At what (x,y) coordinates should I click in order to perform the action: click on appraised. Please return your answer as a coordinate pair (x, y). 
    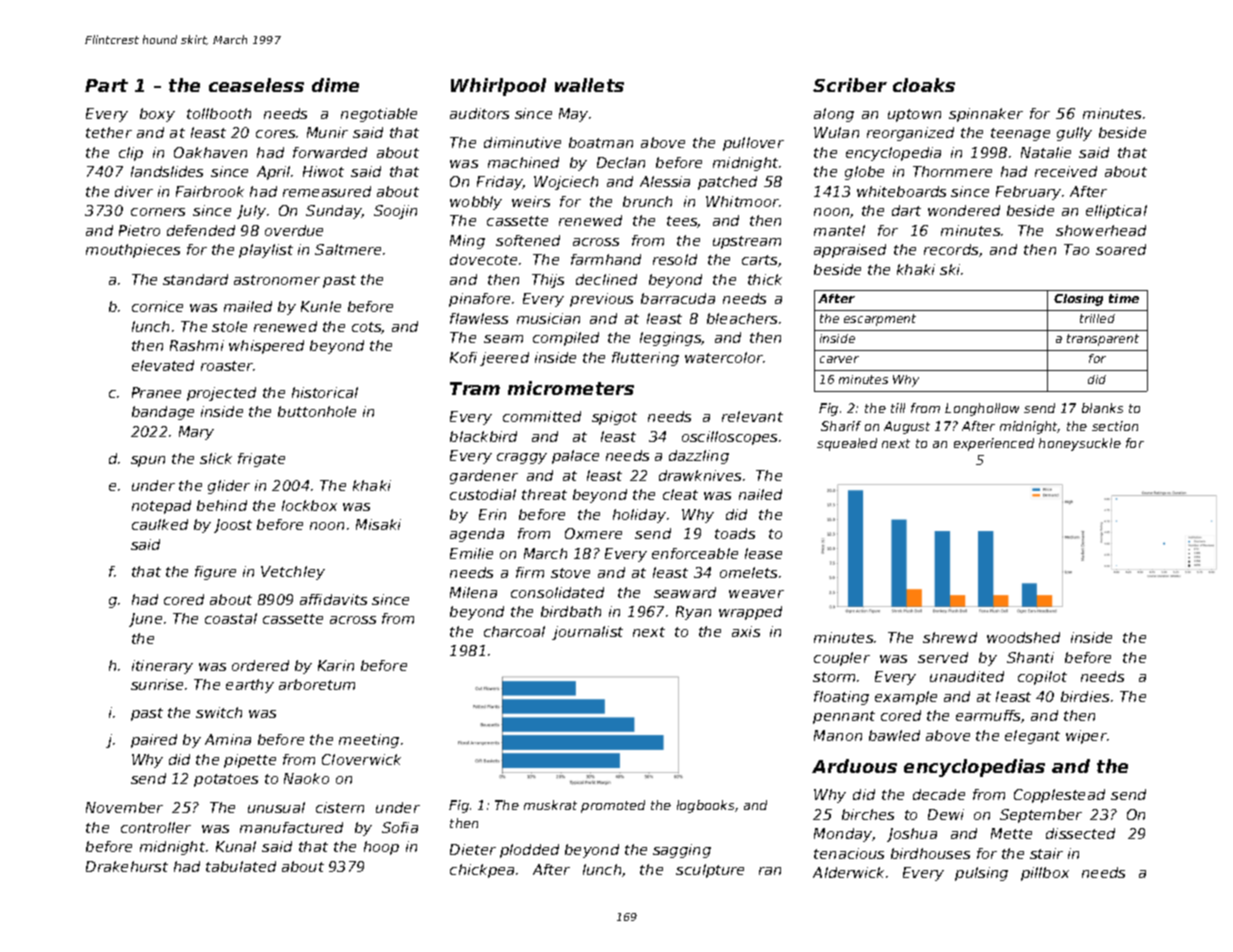
    Looking at the image, I should click on (850, 251).
